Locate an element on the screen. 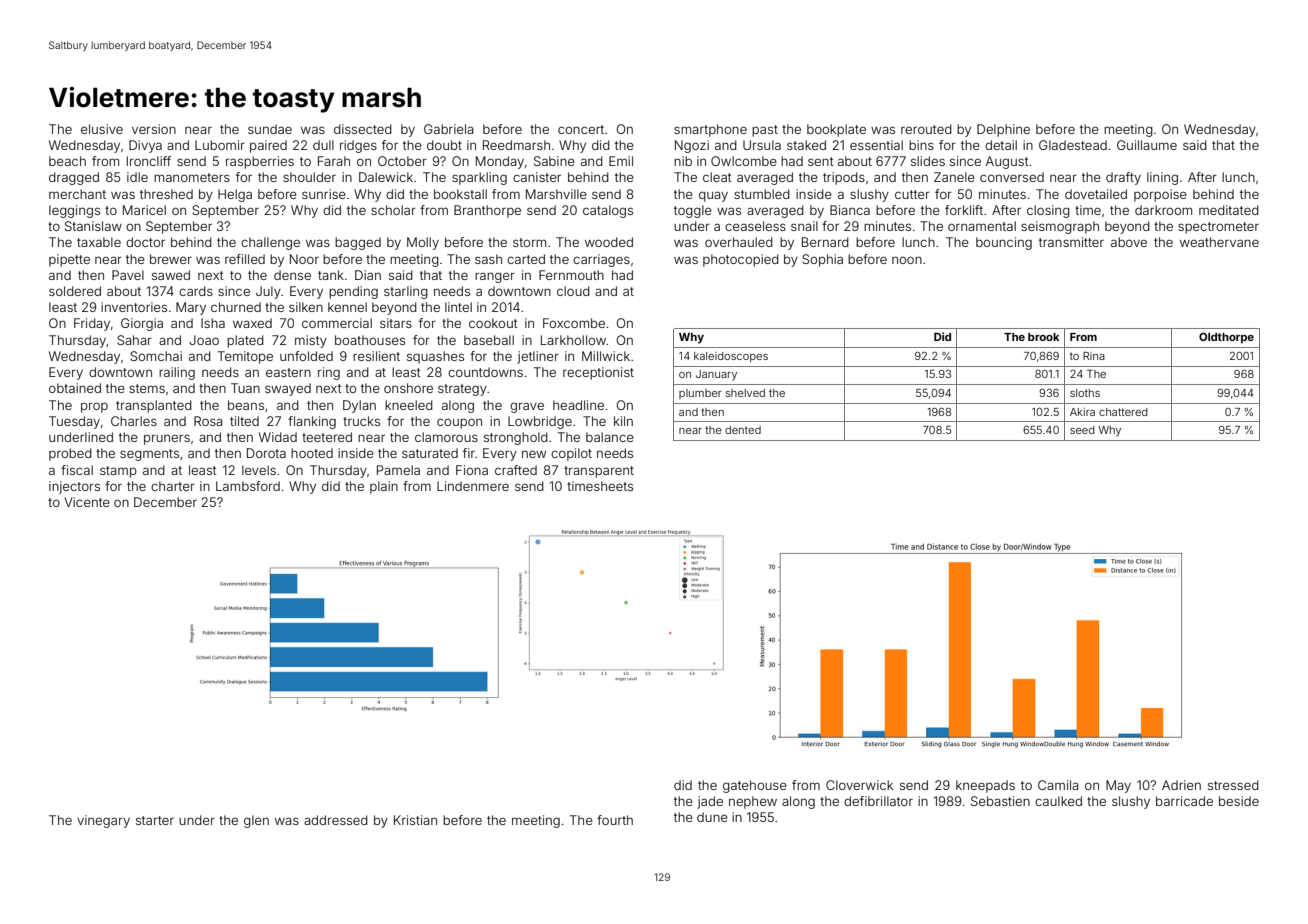 The image size is (1308, 924). overhauled is located at coordinates (739, 242).
